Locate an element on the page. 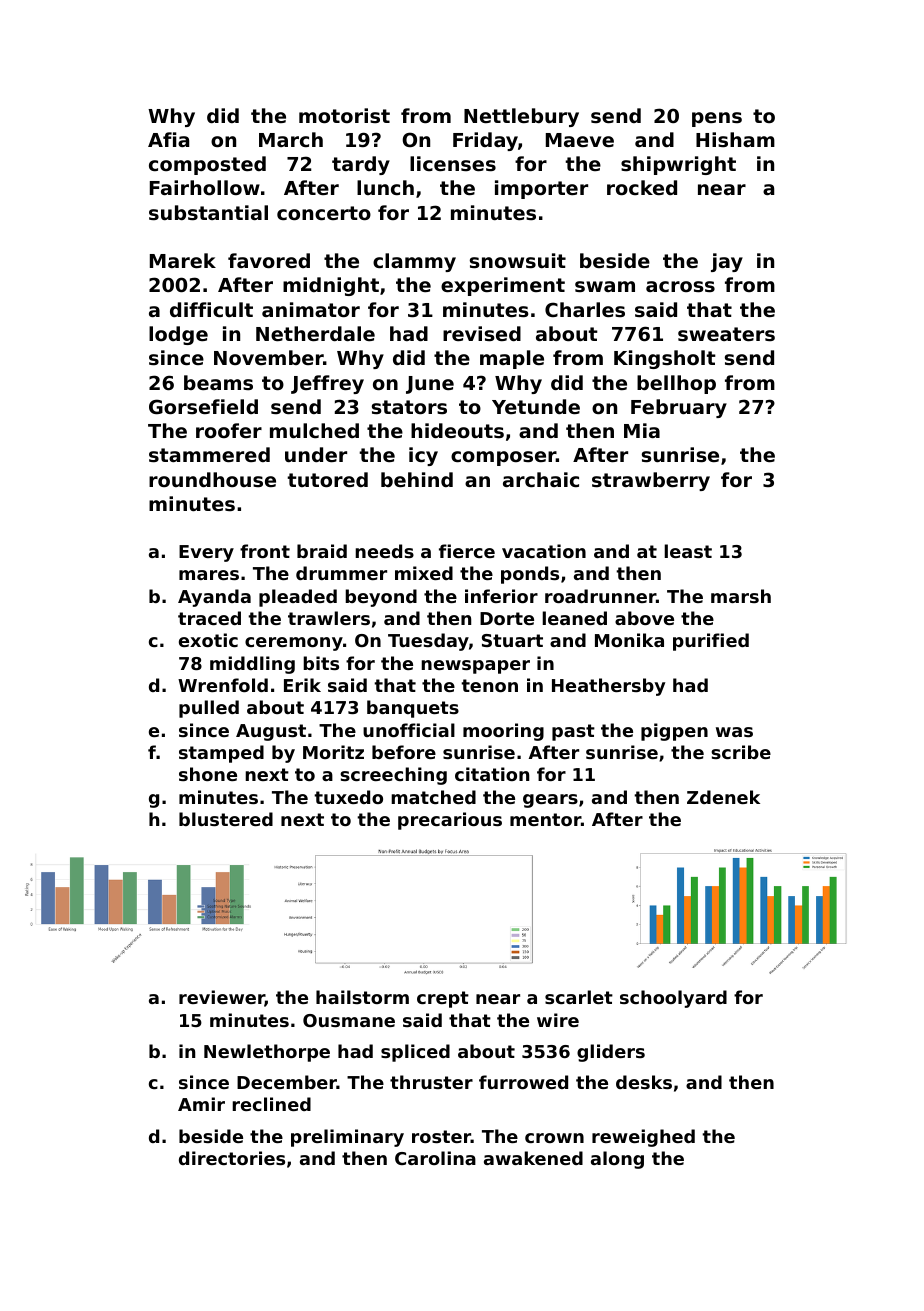 The height and width of the image is (1311, 924). pens is located at coordinates (717, 119).
